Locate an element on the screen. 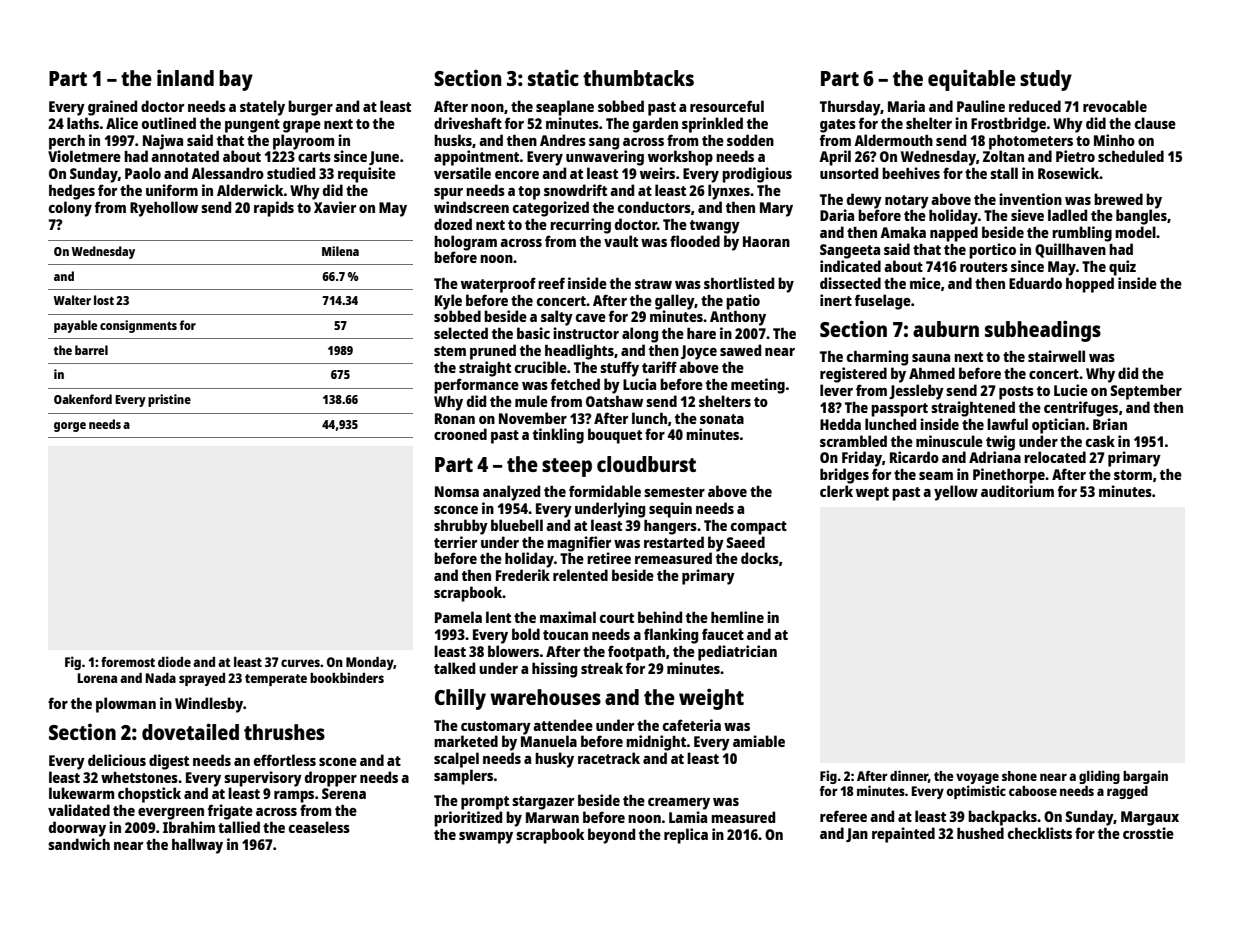  ramps is located at coordinates (294, 797).
